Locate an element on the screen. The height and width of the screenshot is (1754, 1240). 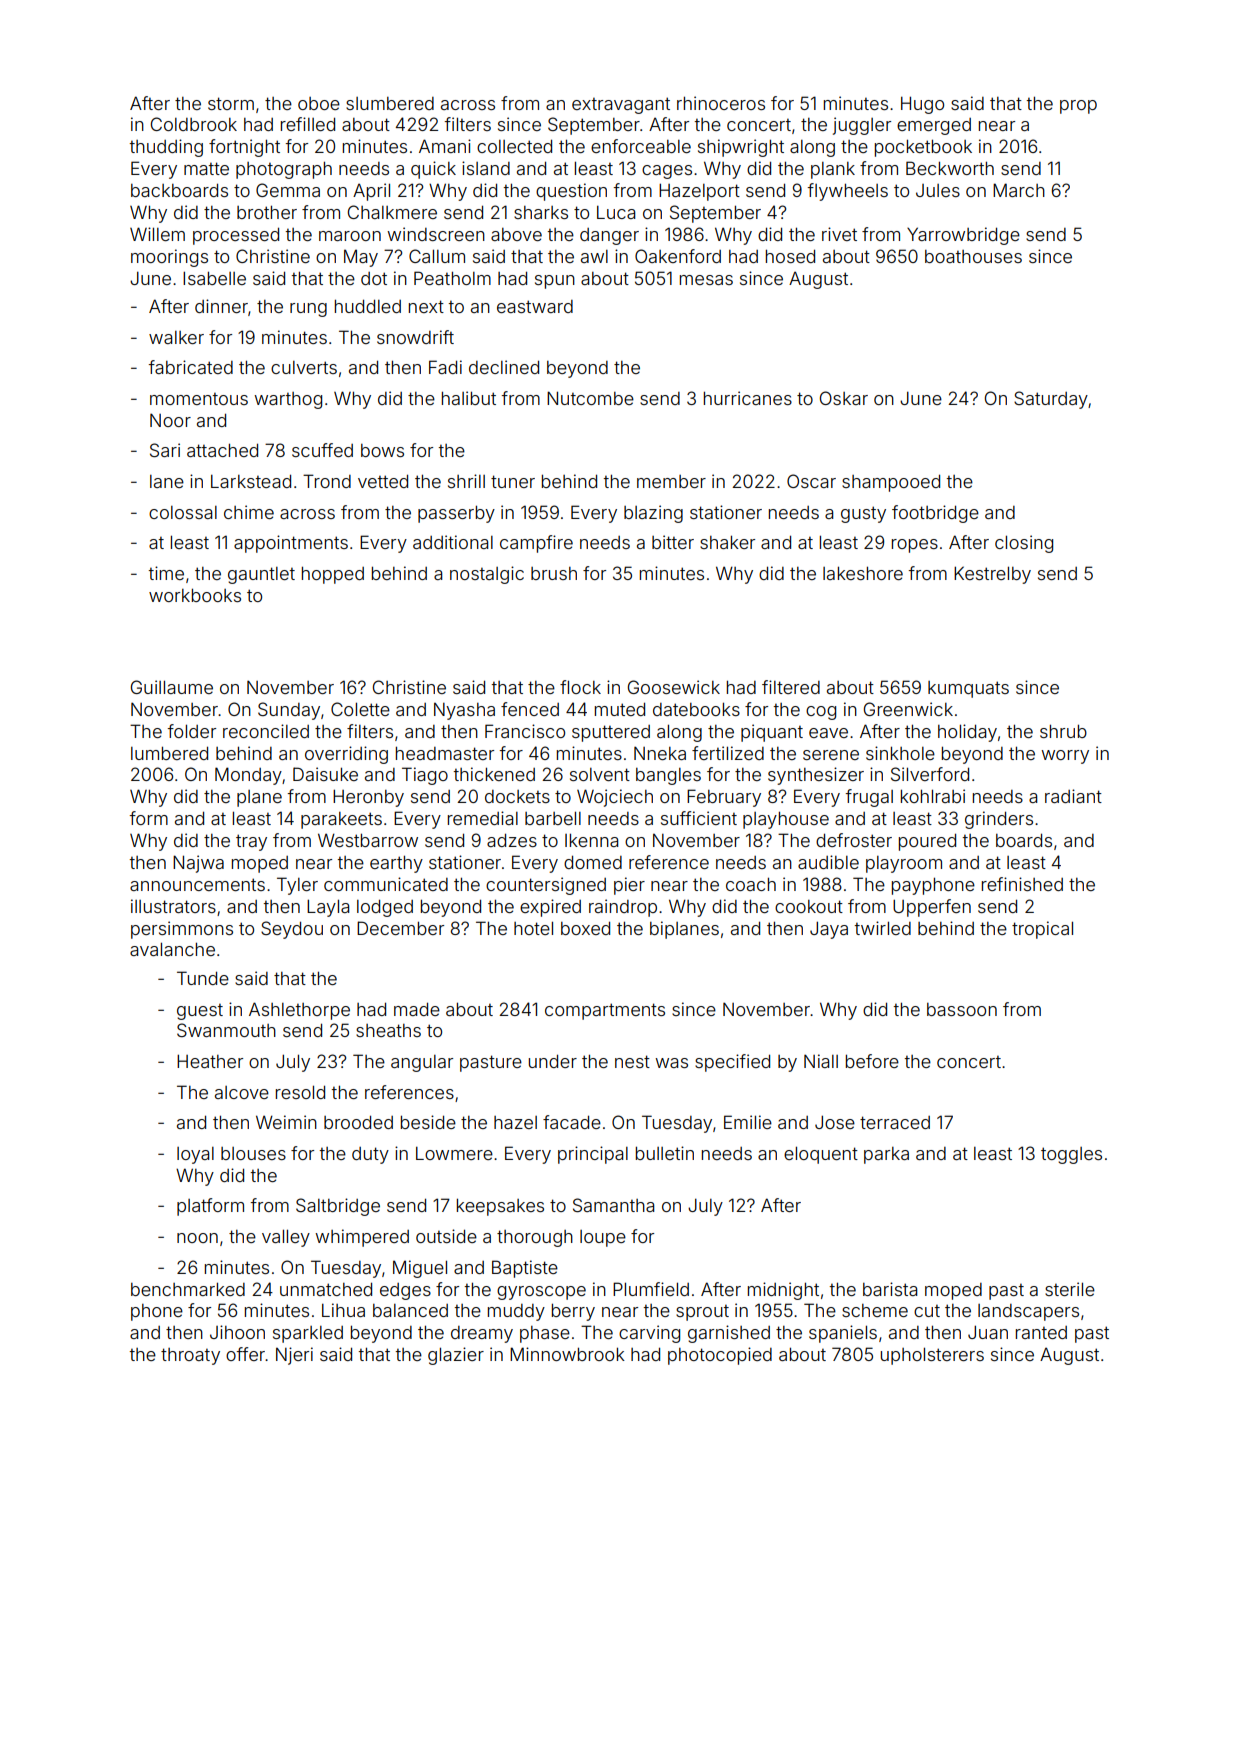
toggles is located at coordinates (1071, 1155).
